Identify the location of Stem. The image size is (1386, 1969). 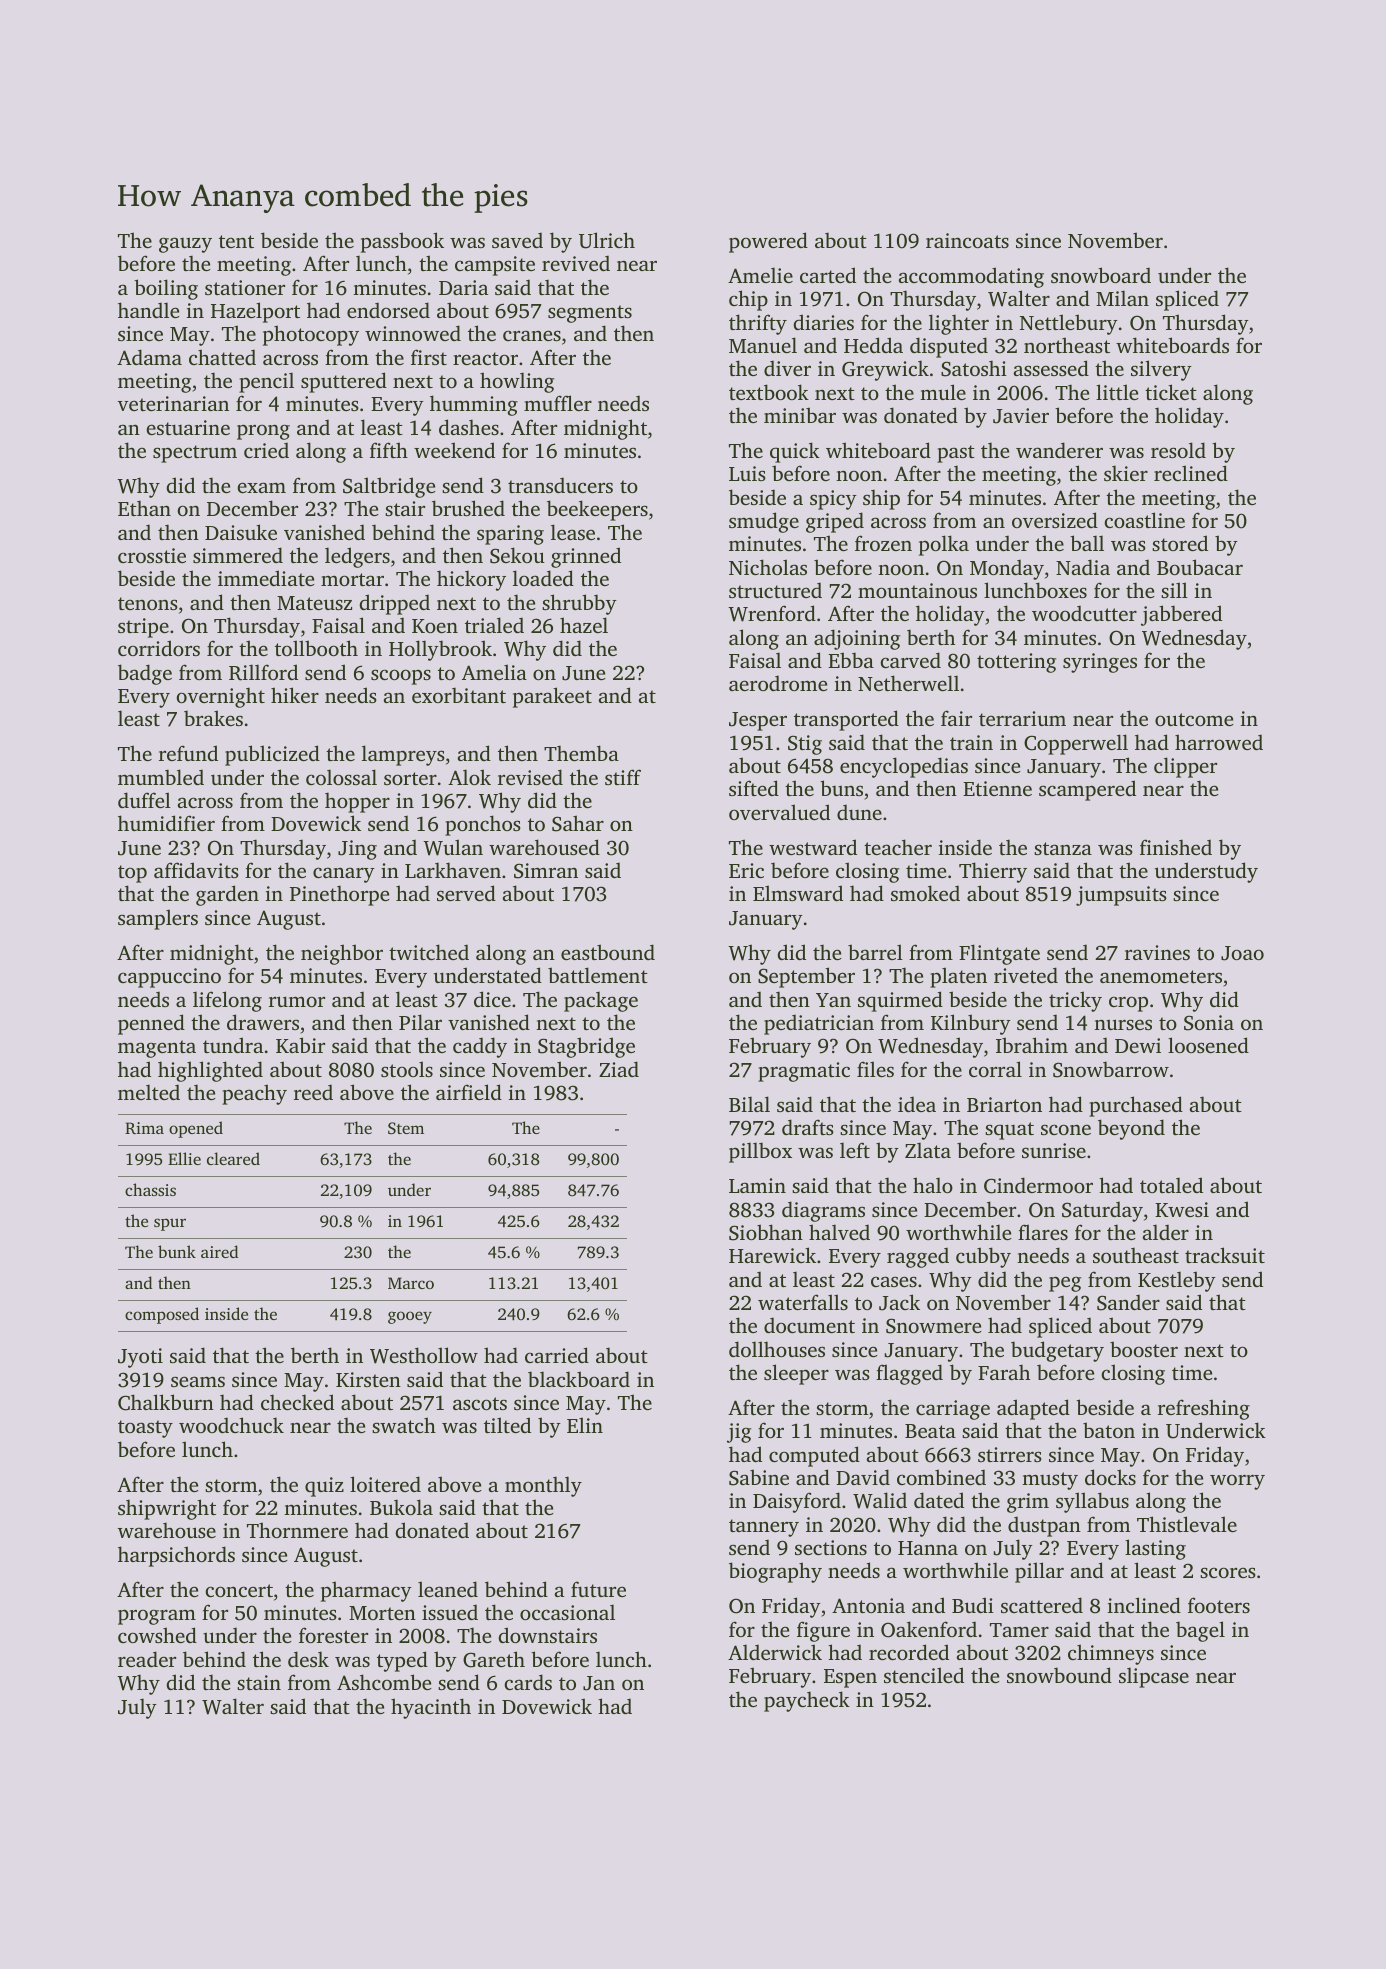
(406, 1128).
